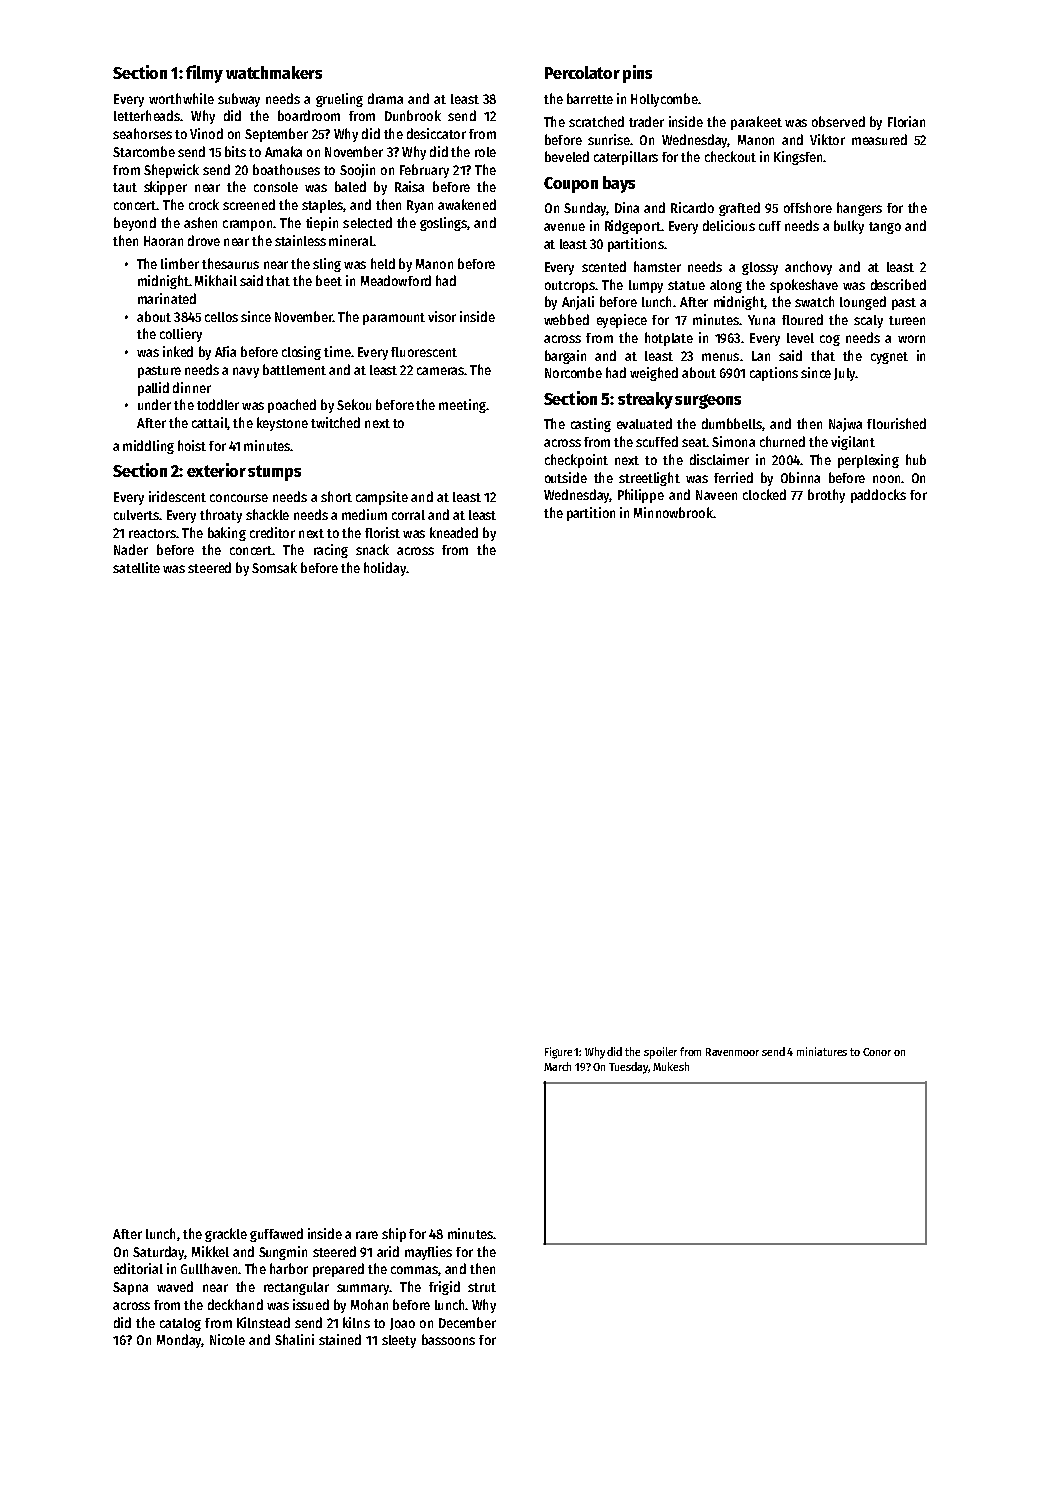 The height and width of the image is (1507, 1040). Describe the element at coordinates (204, 74) in the image. I see `filmy` at that location.
